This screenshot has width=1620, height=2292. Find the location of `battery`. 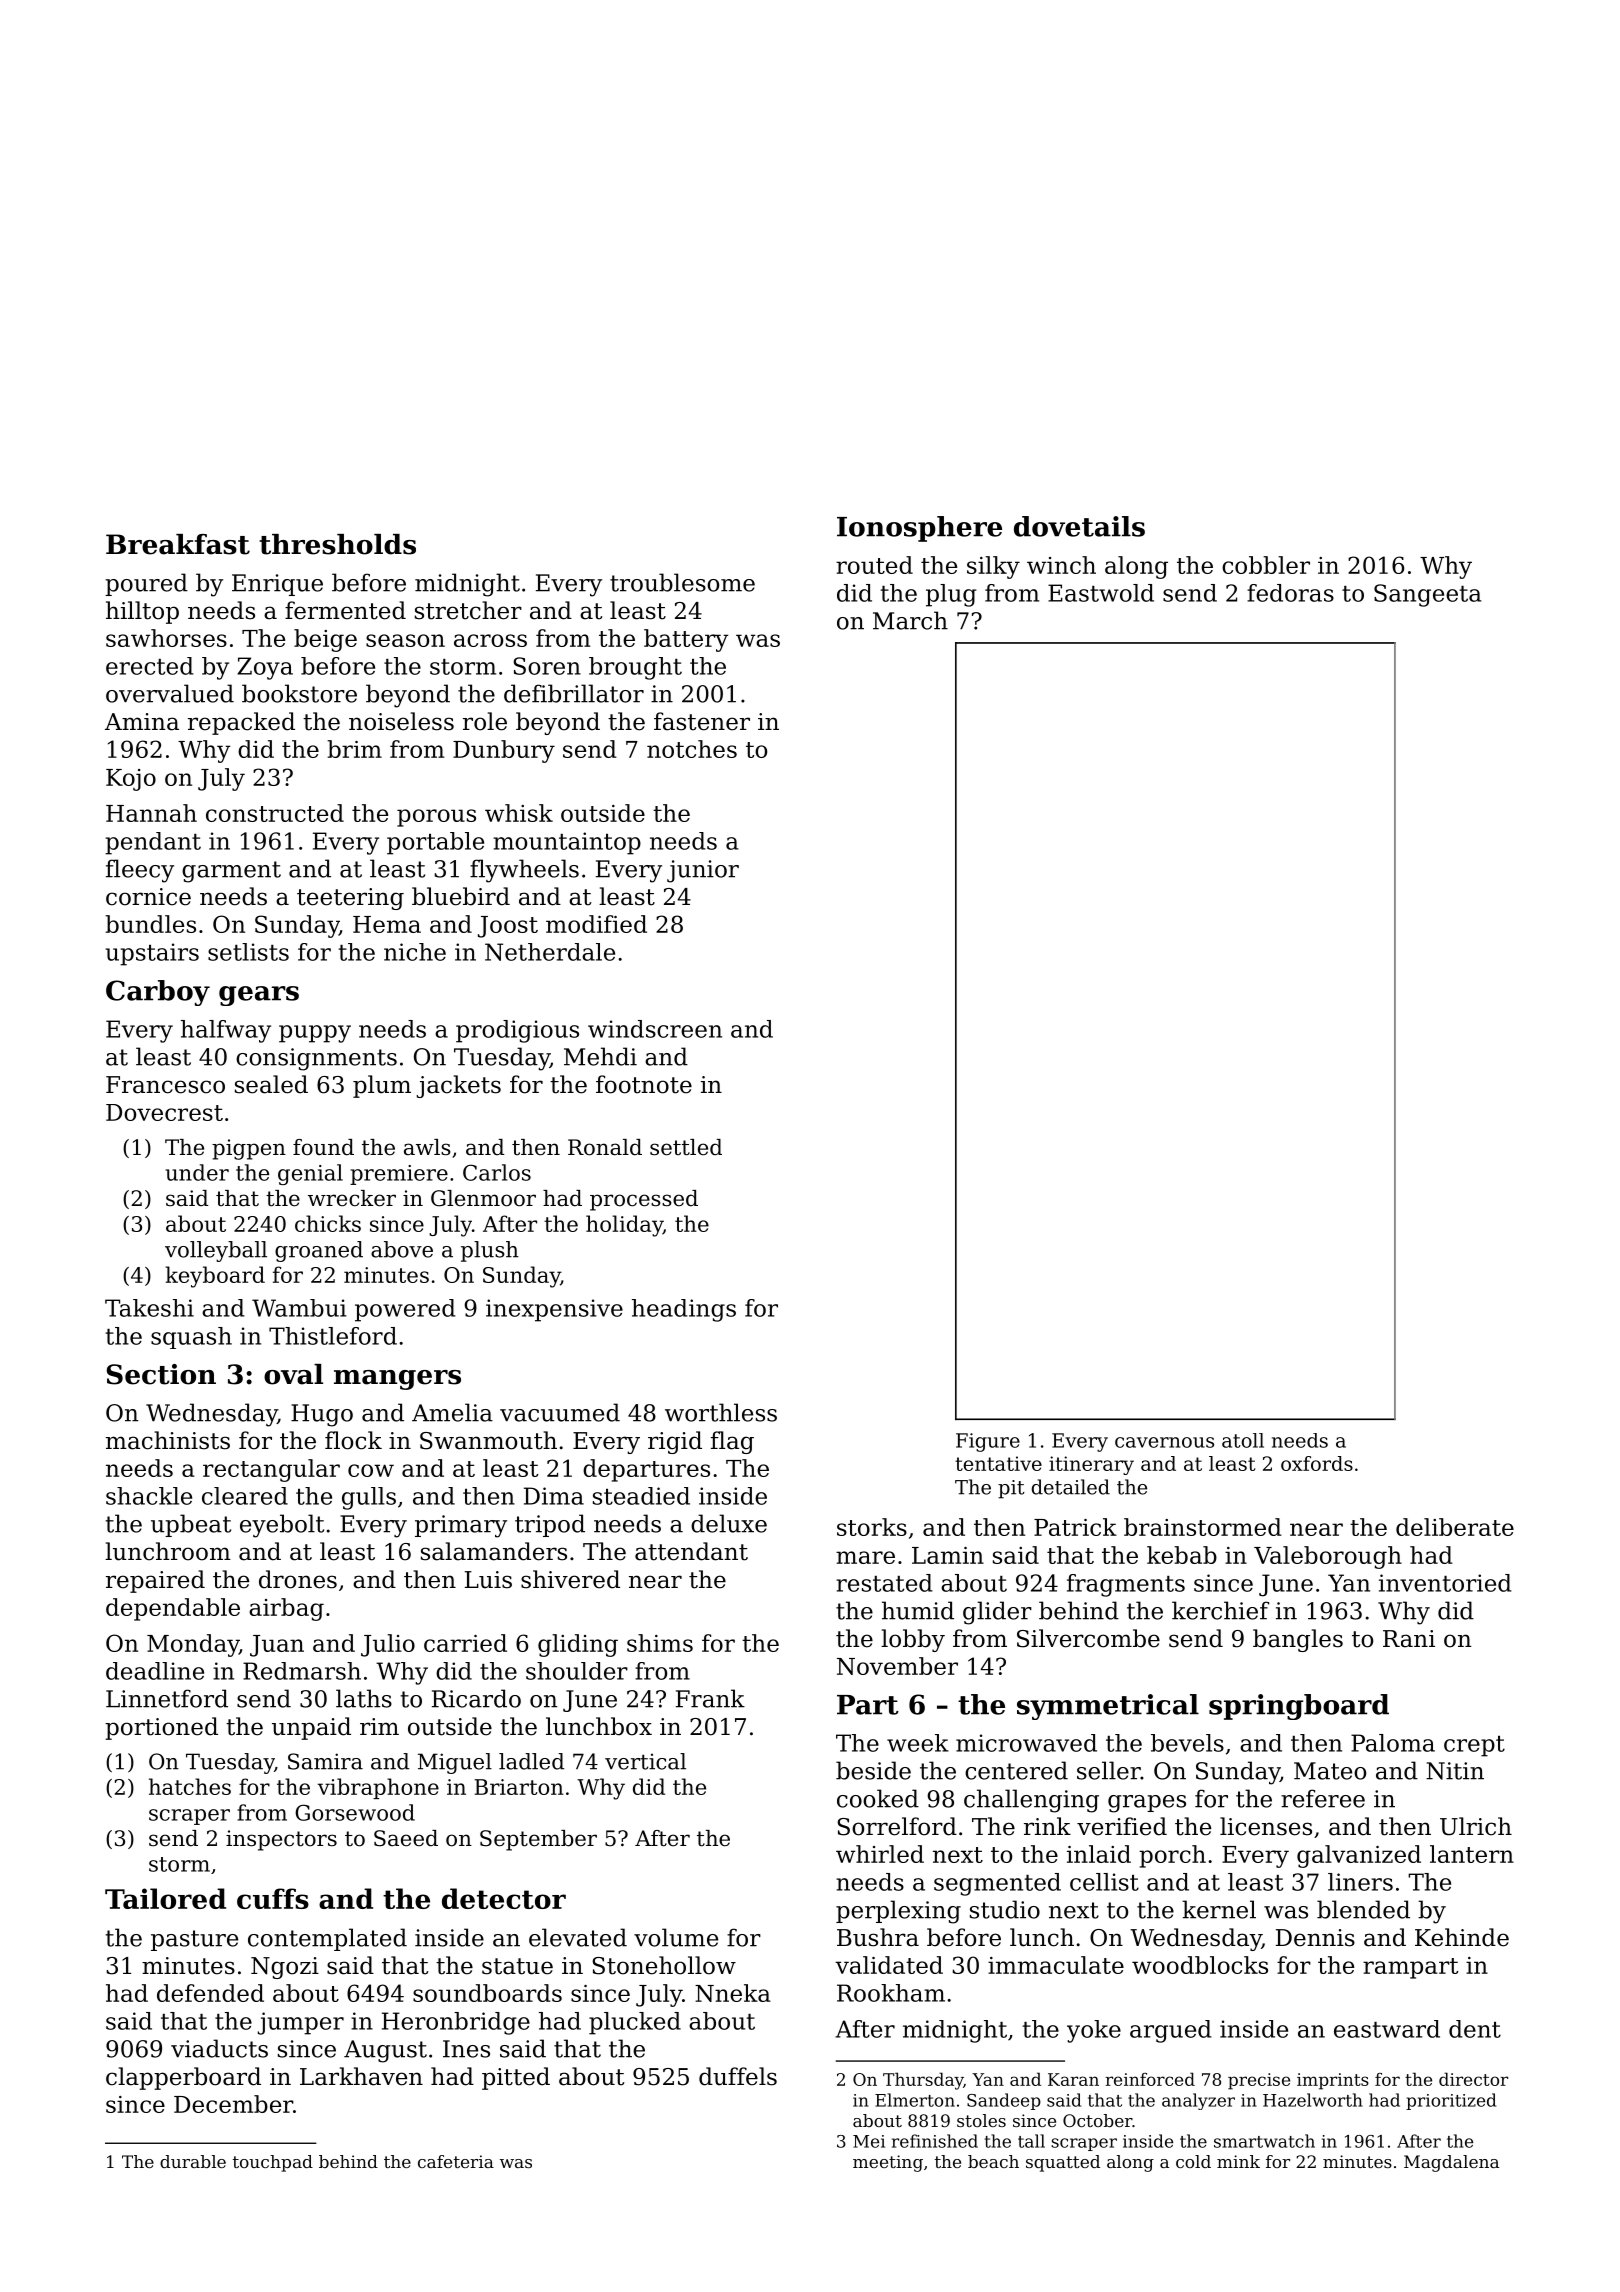

battery is located at coordinates (686, 640).
